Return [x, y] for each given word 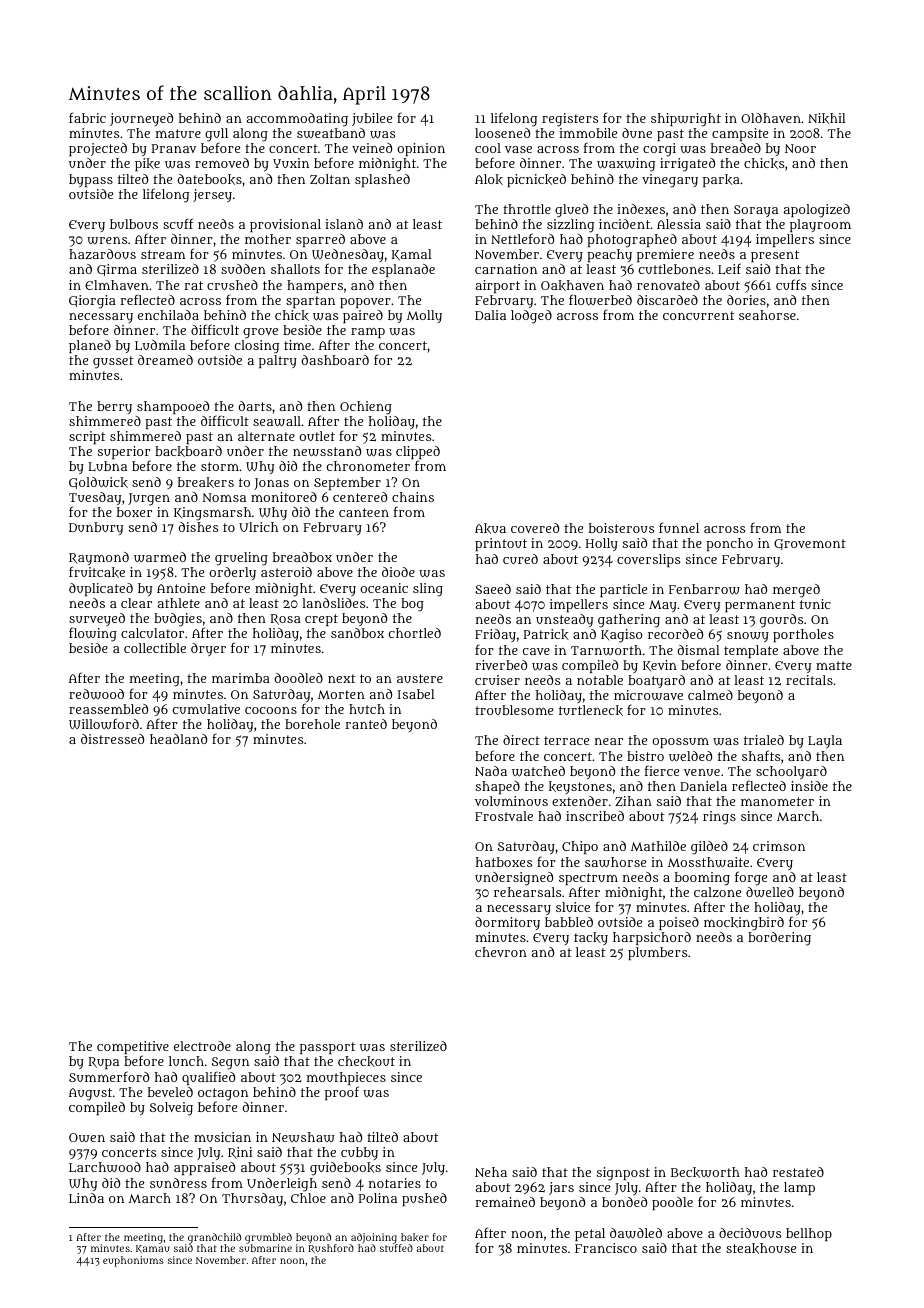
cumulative [206, 709]
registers [570, 120]
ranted [366, 724]
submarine [265, 1248]
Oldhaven [771, 118]
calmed [710, 695]
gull [216, 135]
